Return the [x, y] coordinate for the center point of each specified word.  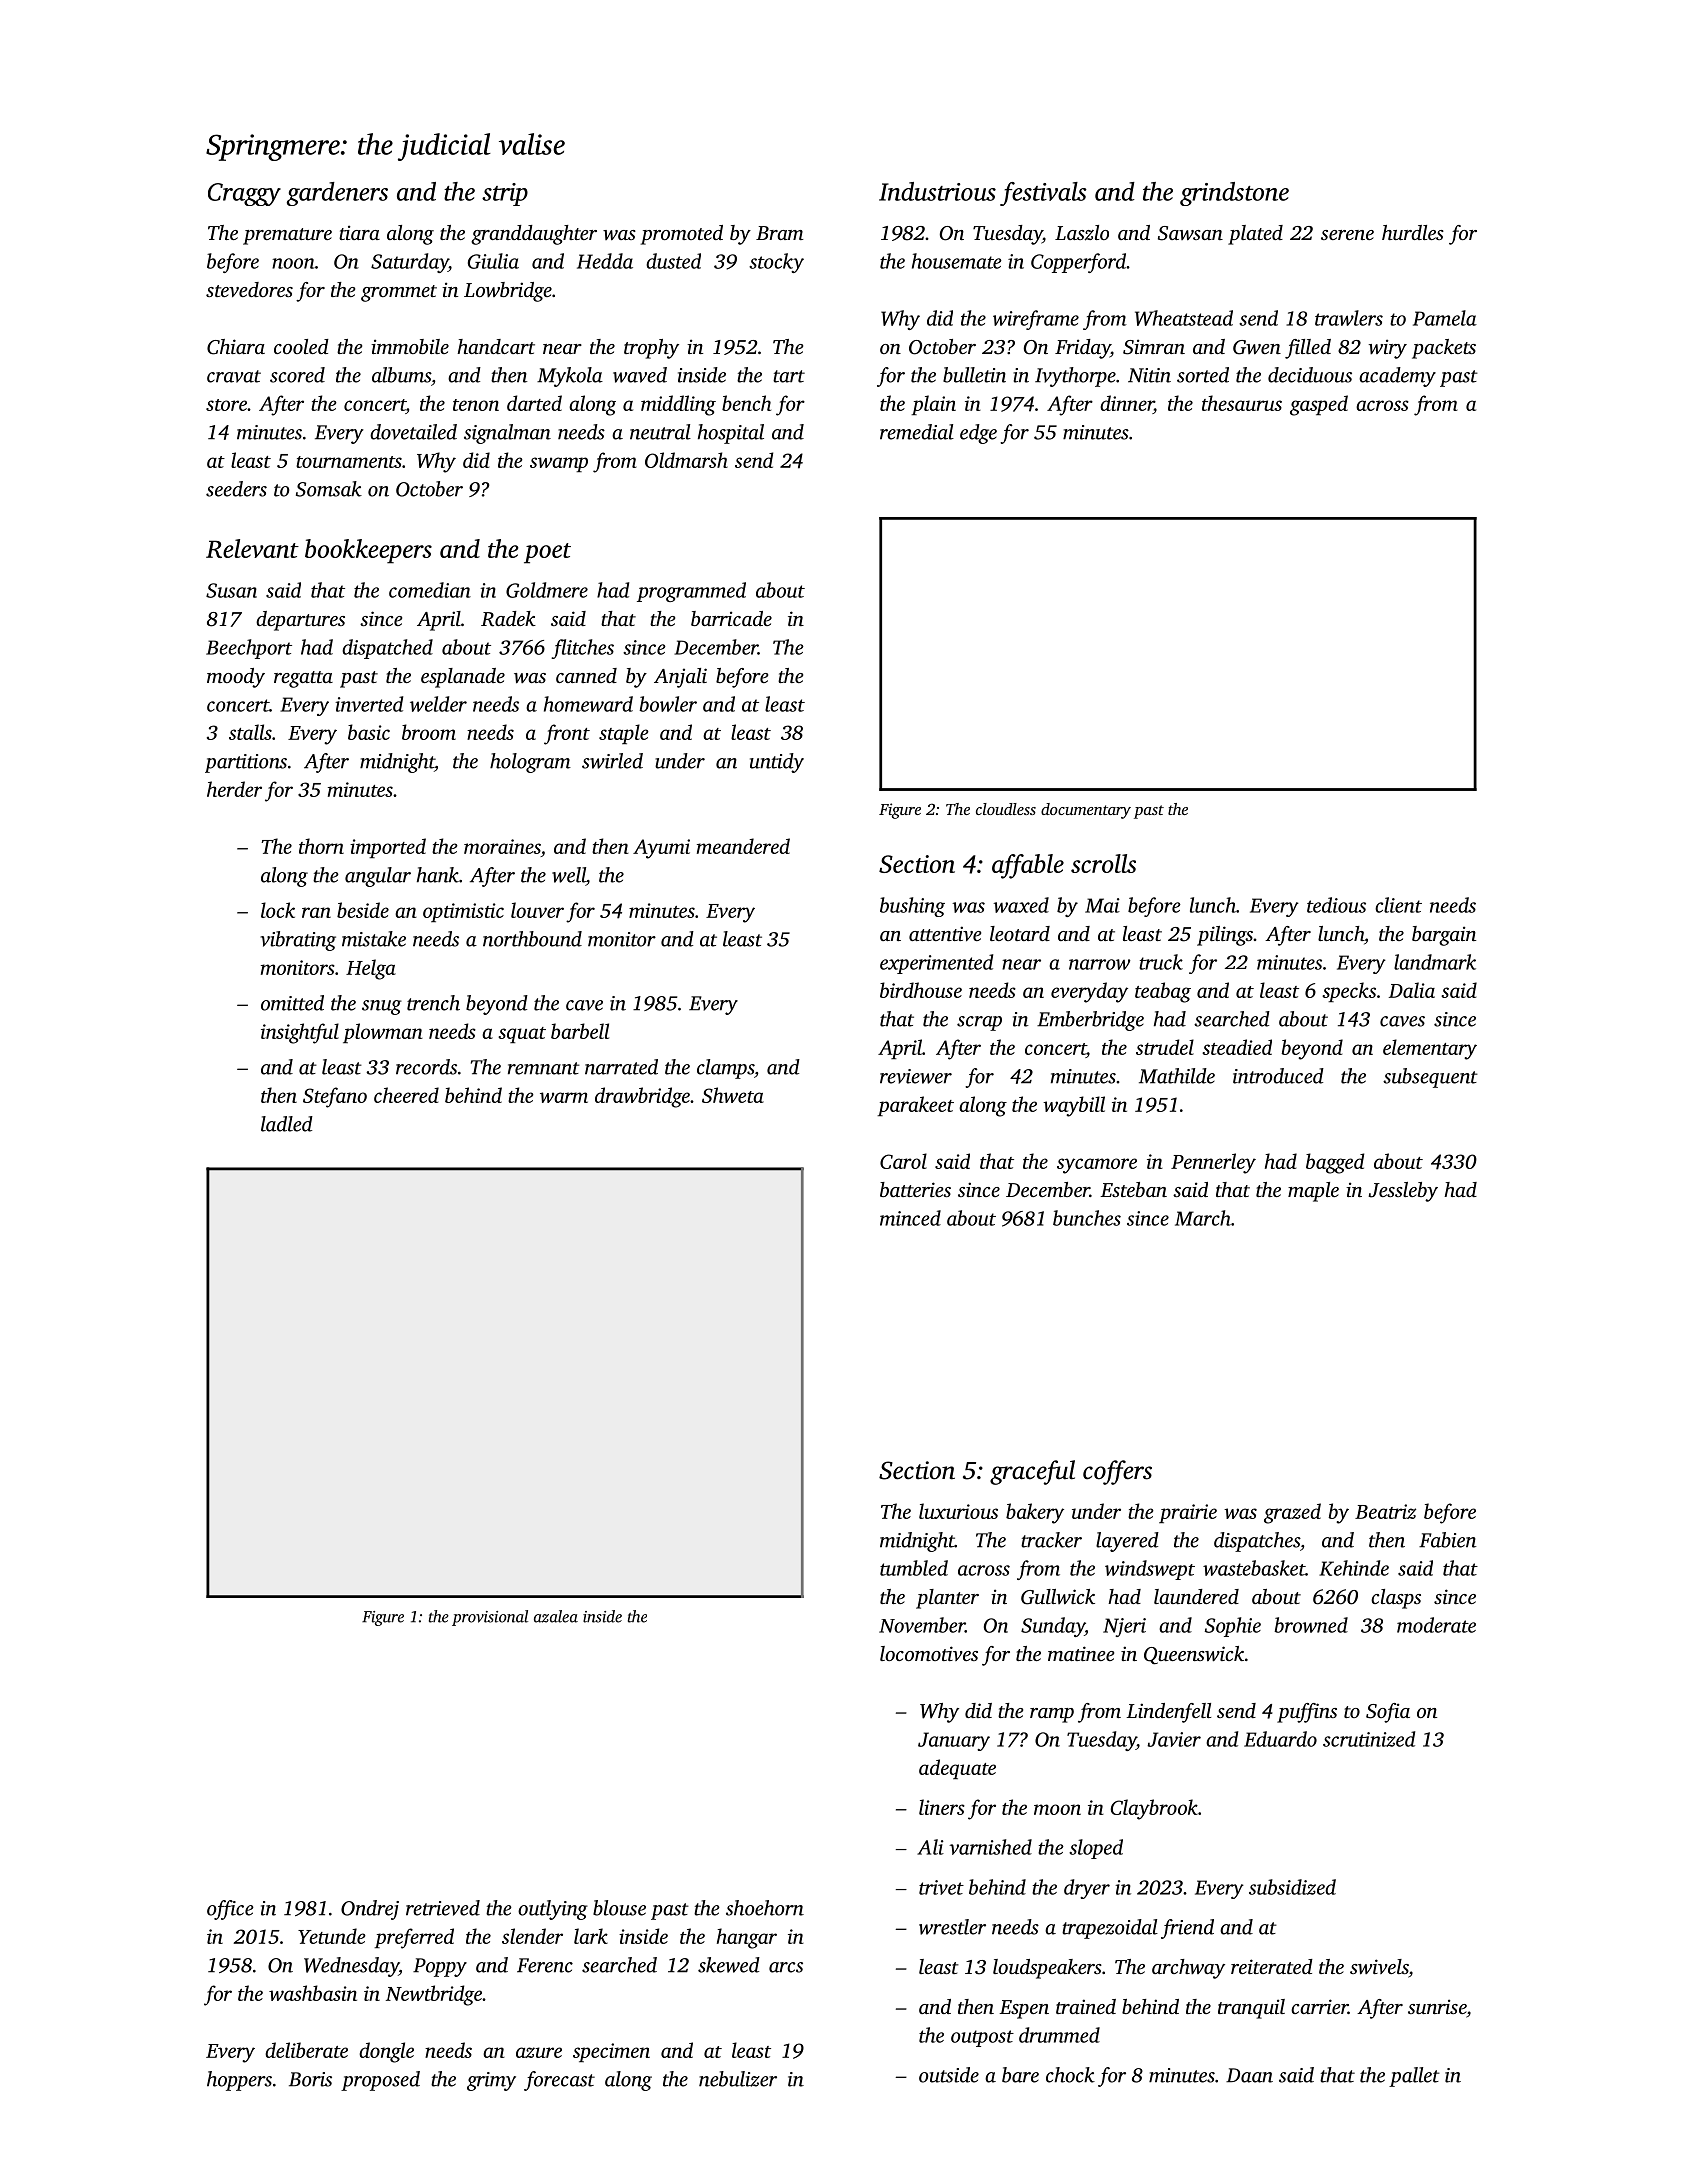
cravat [234, 376]
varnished [990, 1847]
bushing [912, 907]
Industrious [937, 191]
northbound [532, 939]
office [230, 1910]
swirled [612, 761]
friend [1187, 1929]
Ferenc [545, 1965]
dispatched [387, 649]
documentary [1086, 811]
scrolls [1103, 863]
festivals [1043, 194]
